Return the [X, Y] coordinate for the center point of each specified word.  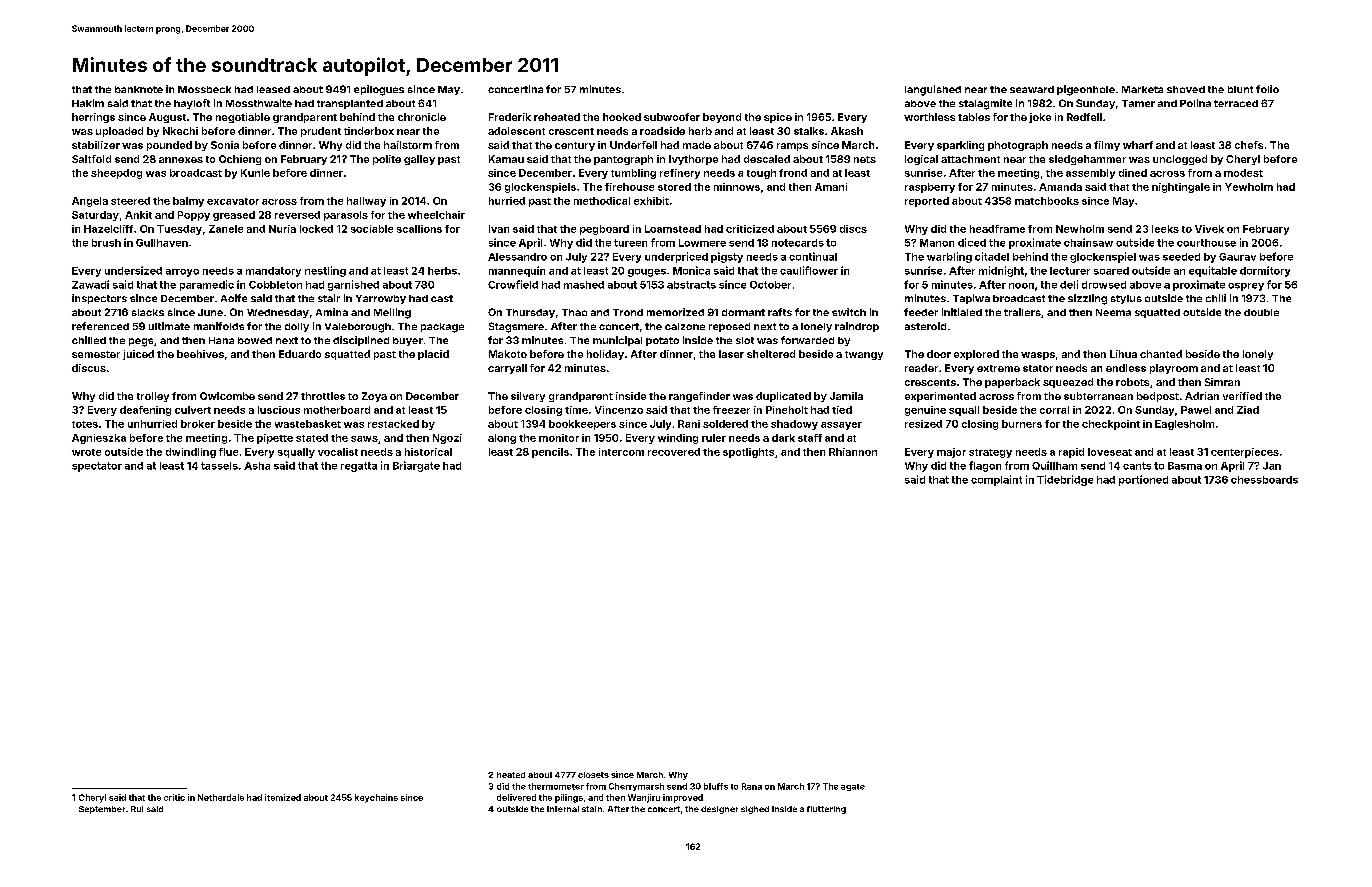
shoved [1186, 89]
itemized [283, 797]
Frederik [510, 117]
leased [273, 89]
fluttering [826, 810]
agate [853, 787]
